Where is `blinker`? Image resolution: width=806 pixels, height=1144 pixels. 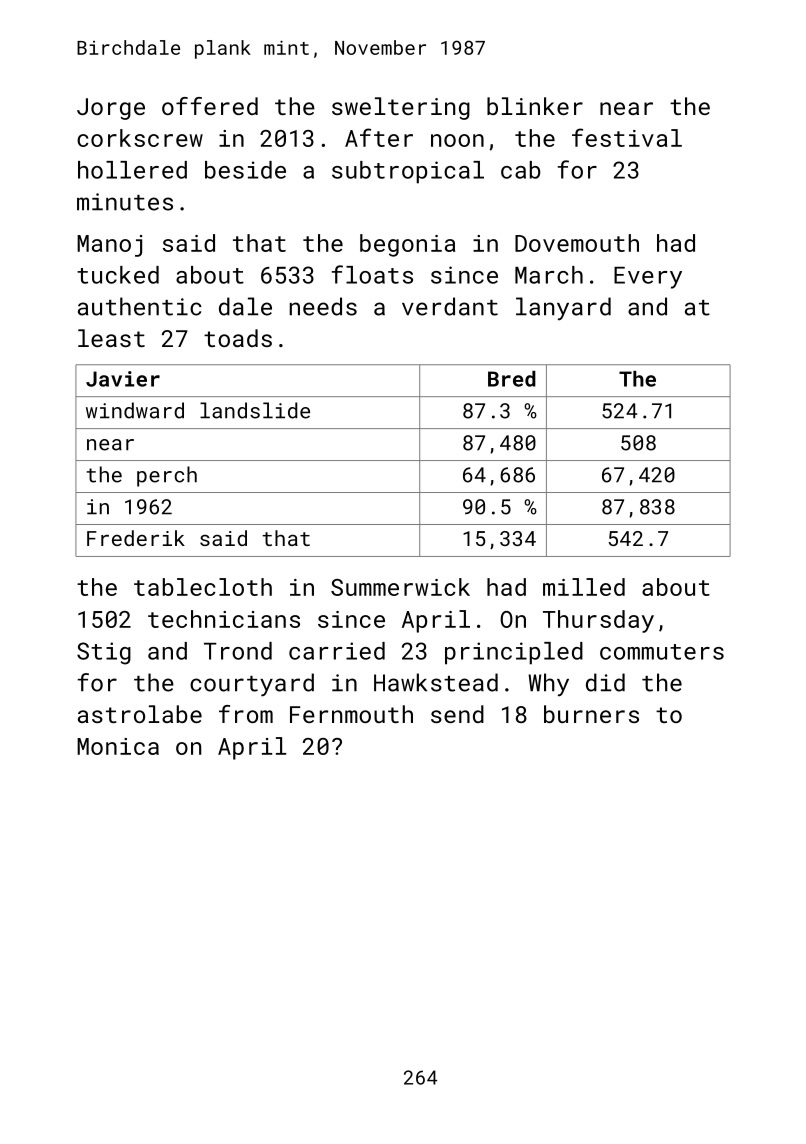 blinker is located at coordinates (535, 106).
